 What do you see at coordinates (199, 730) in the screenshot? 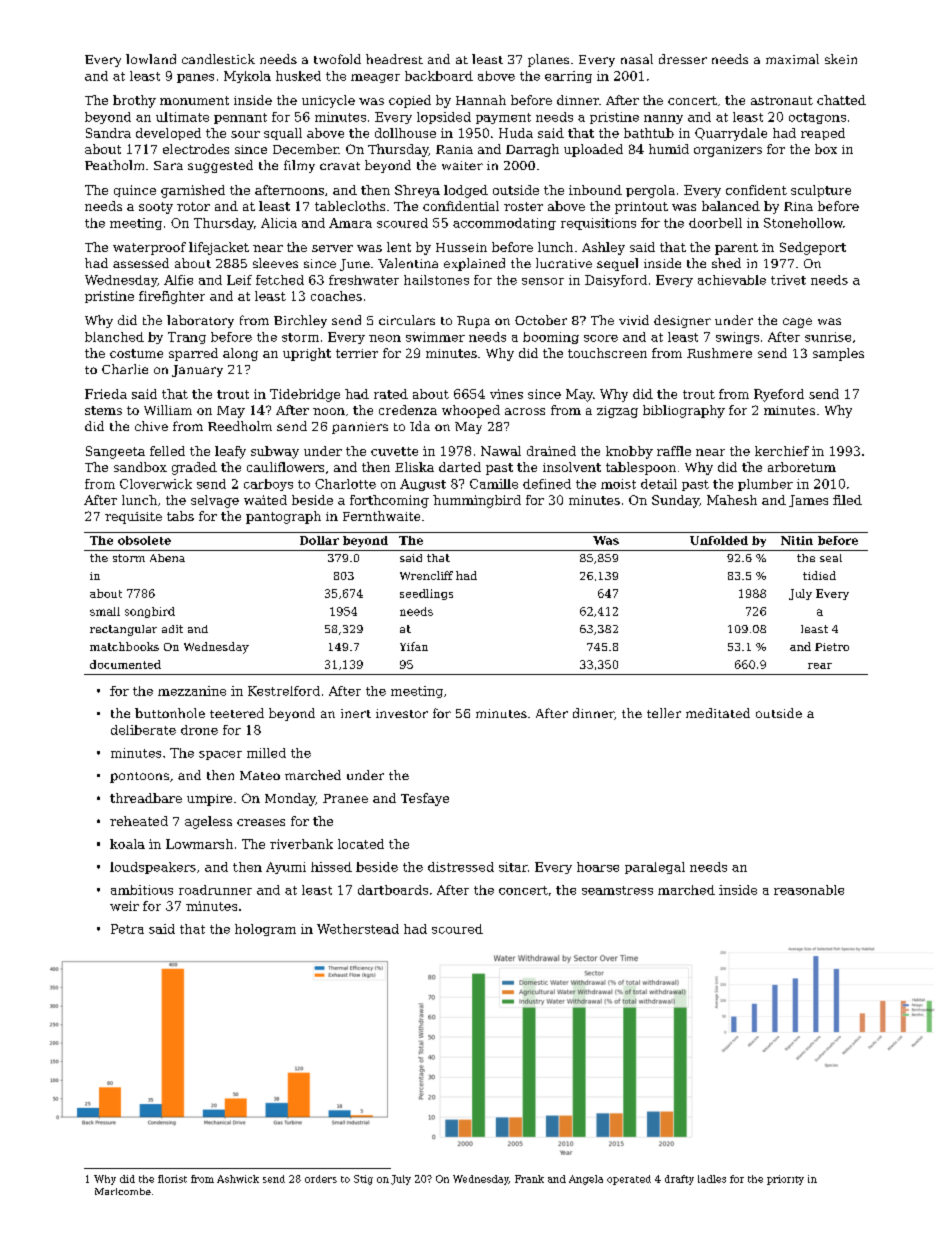
I see `drone` at bounding box center [199, 730].
